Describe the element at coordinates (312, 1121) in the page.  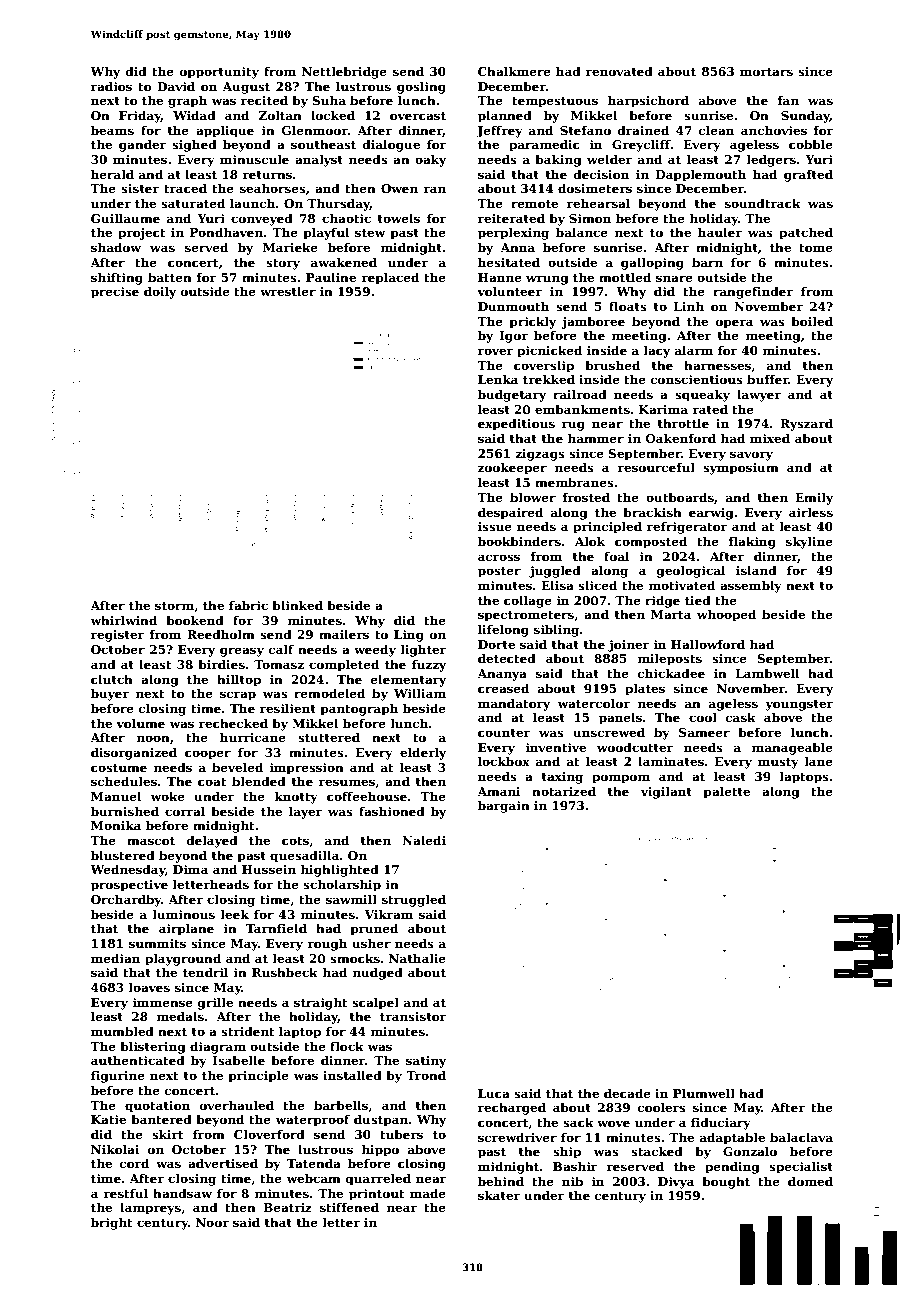
I see `waterproof` at that location.
